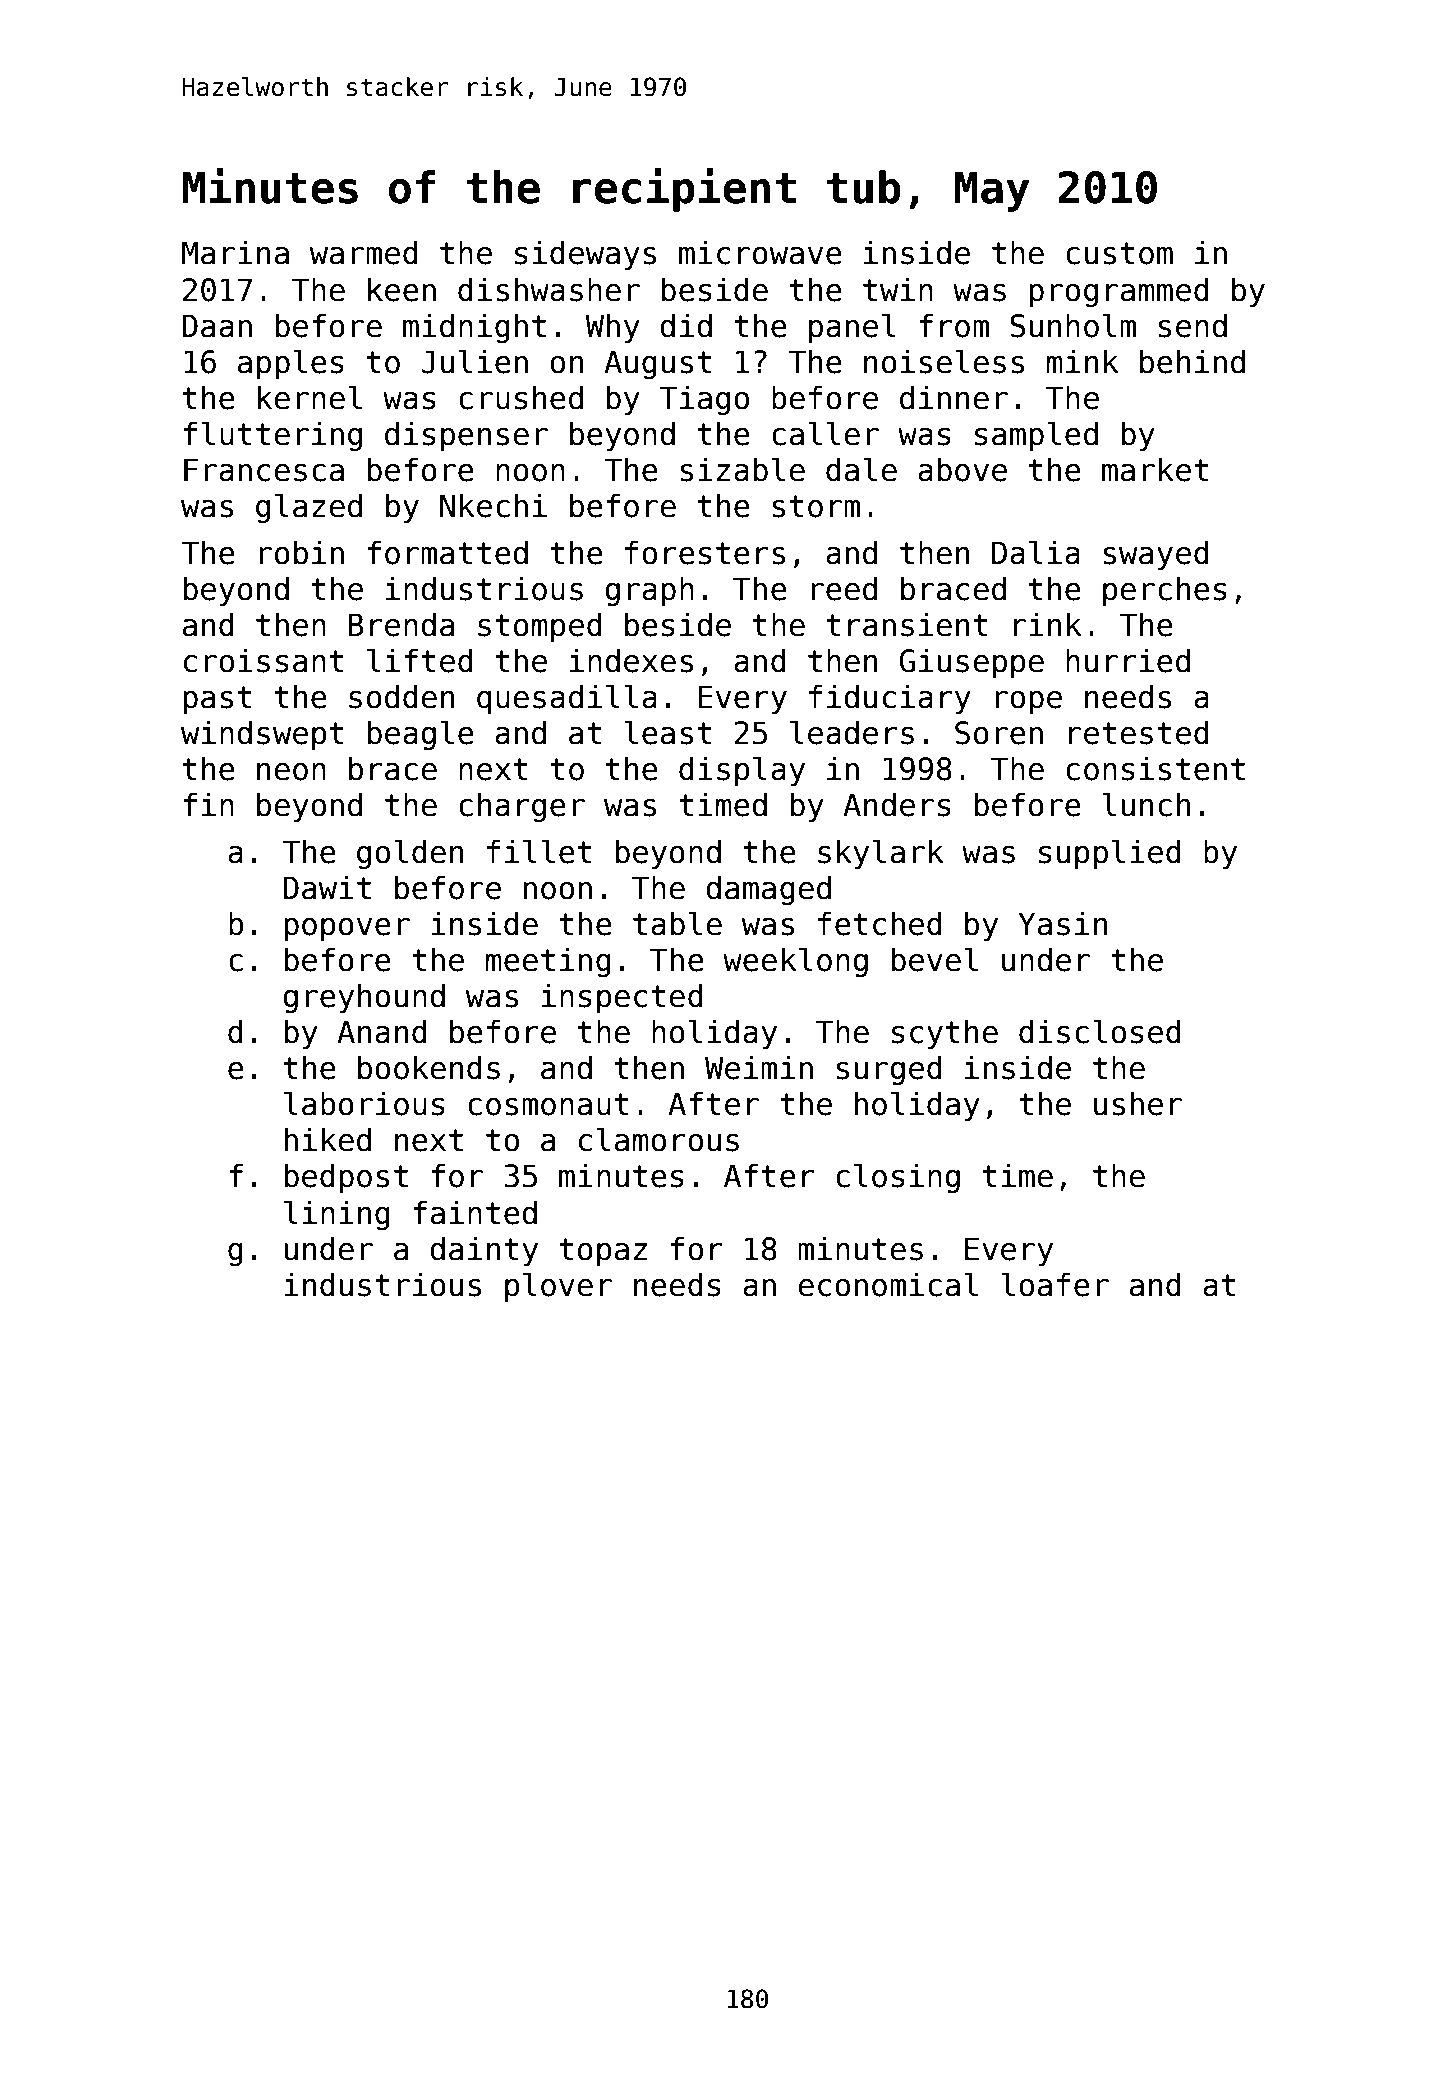 This document has height=2100, width=1450. Describe the element at coordinates (235, 252) in the document. I see `Marina` at that location.
